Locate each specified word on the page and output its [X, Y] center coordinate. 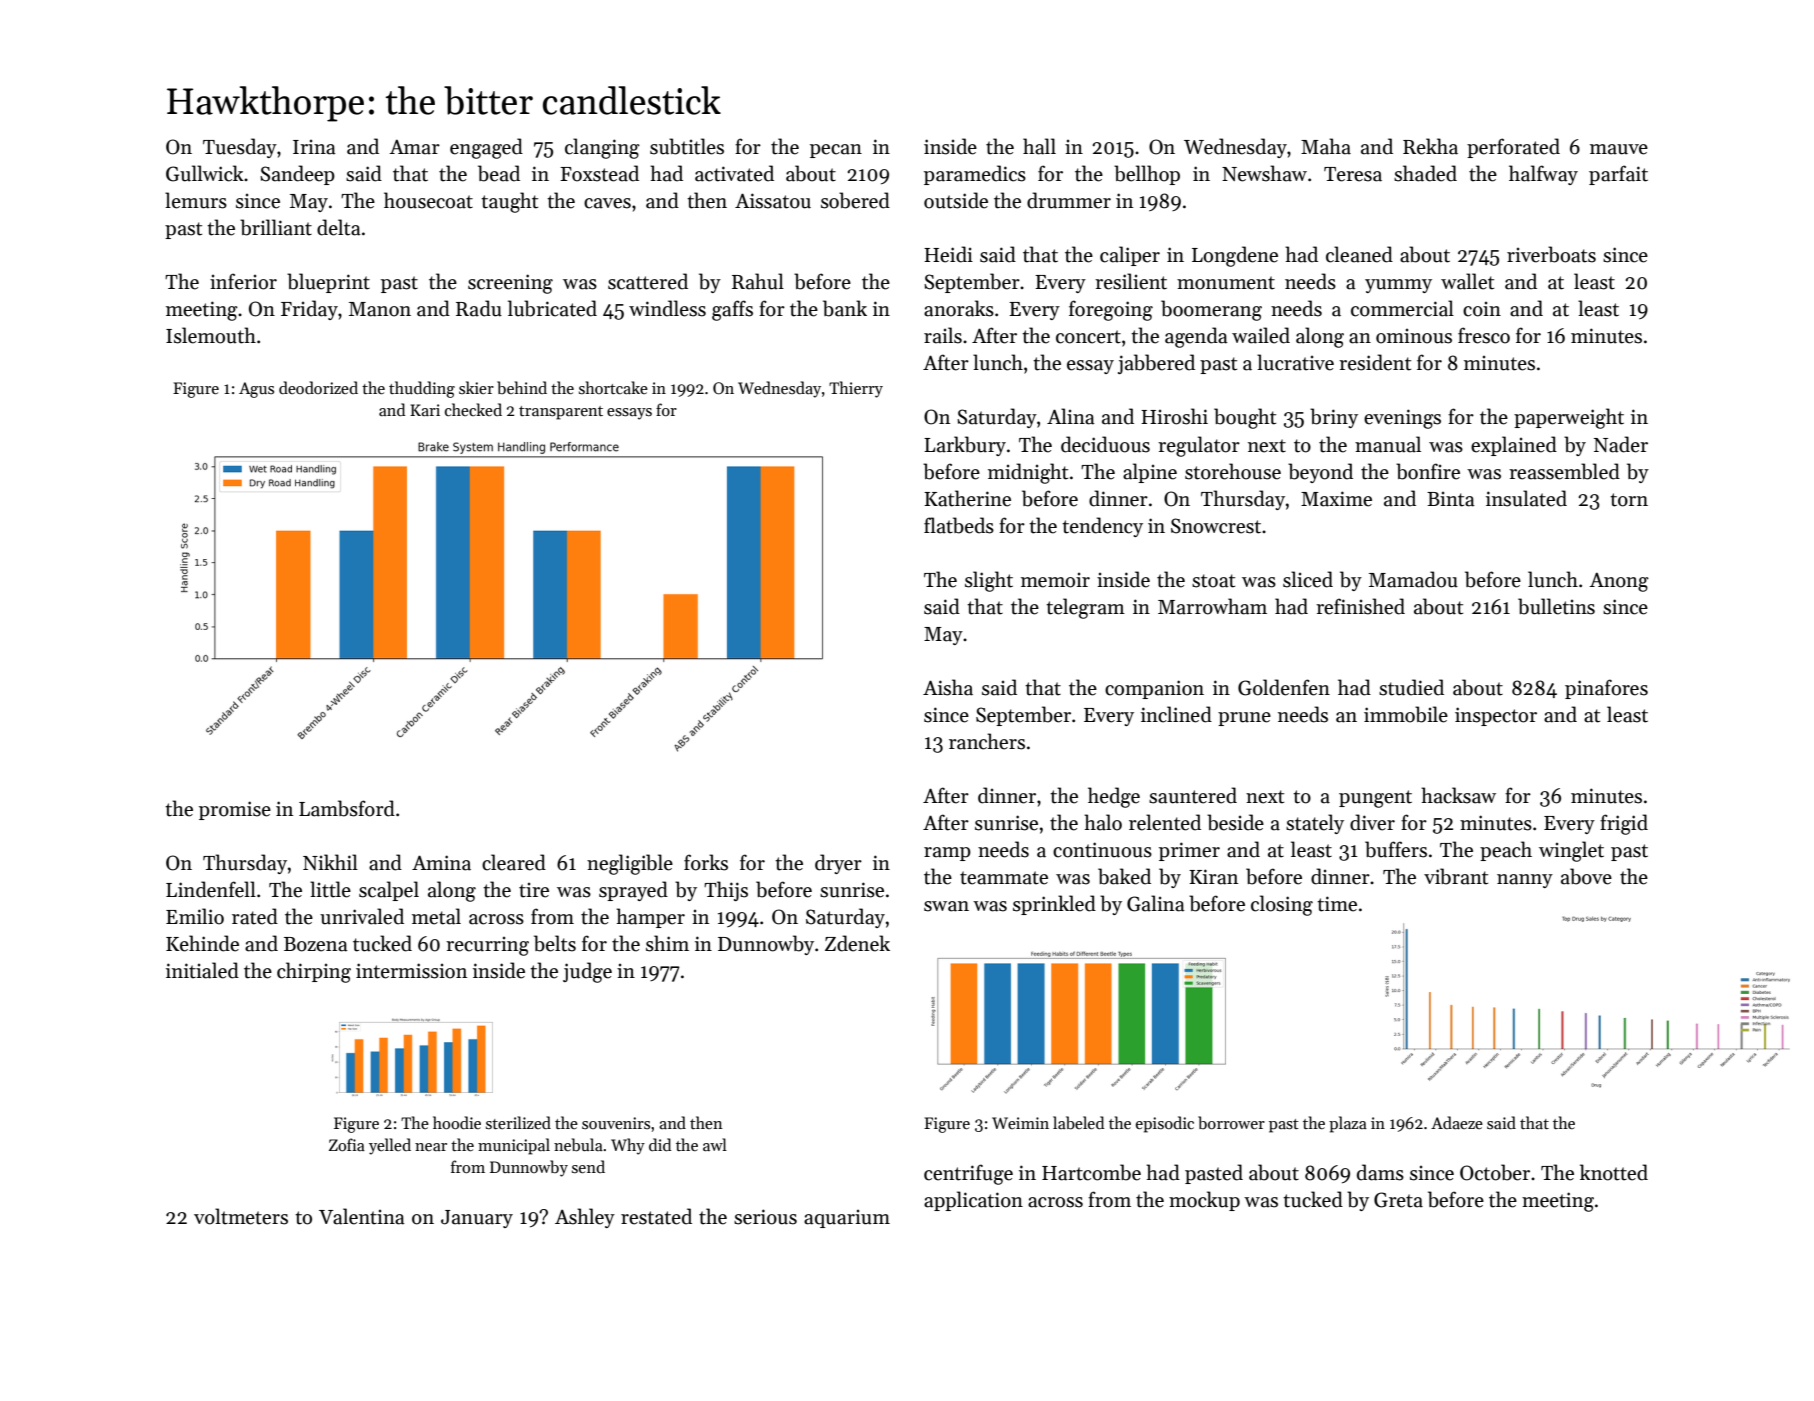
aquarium [847, 1219]
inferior [243, 281]
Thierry [856, 389]
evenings [1402, 419]
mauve [1619, 149]
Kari [425, 410]
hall [1039, 146]
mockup [1204, 1201]
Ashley [585, 1218]
